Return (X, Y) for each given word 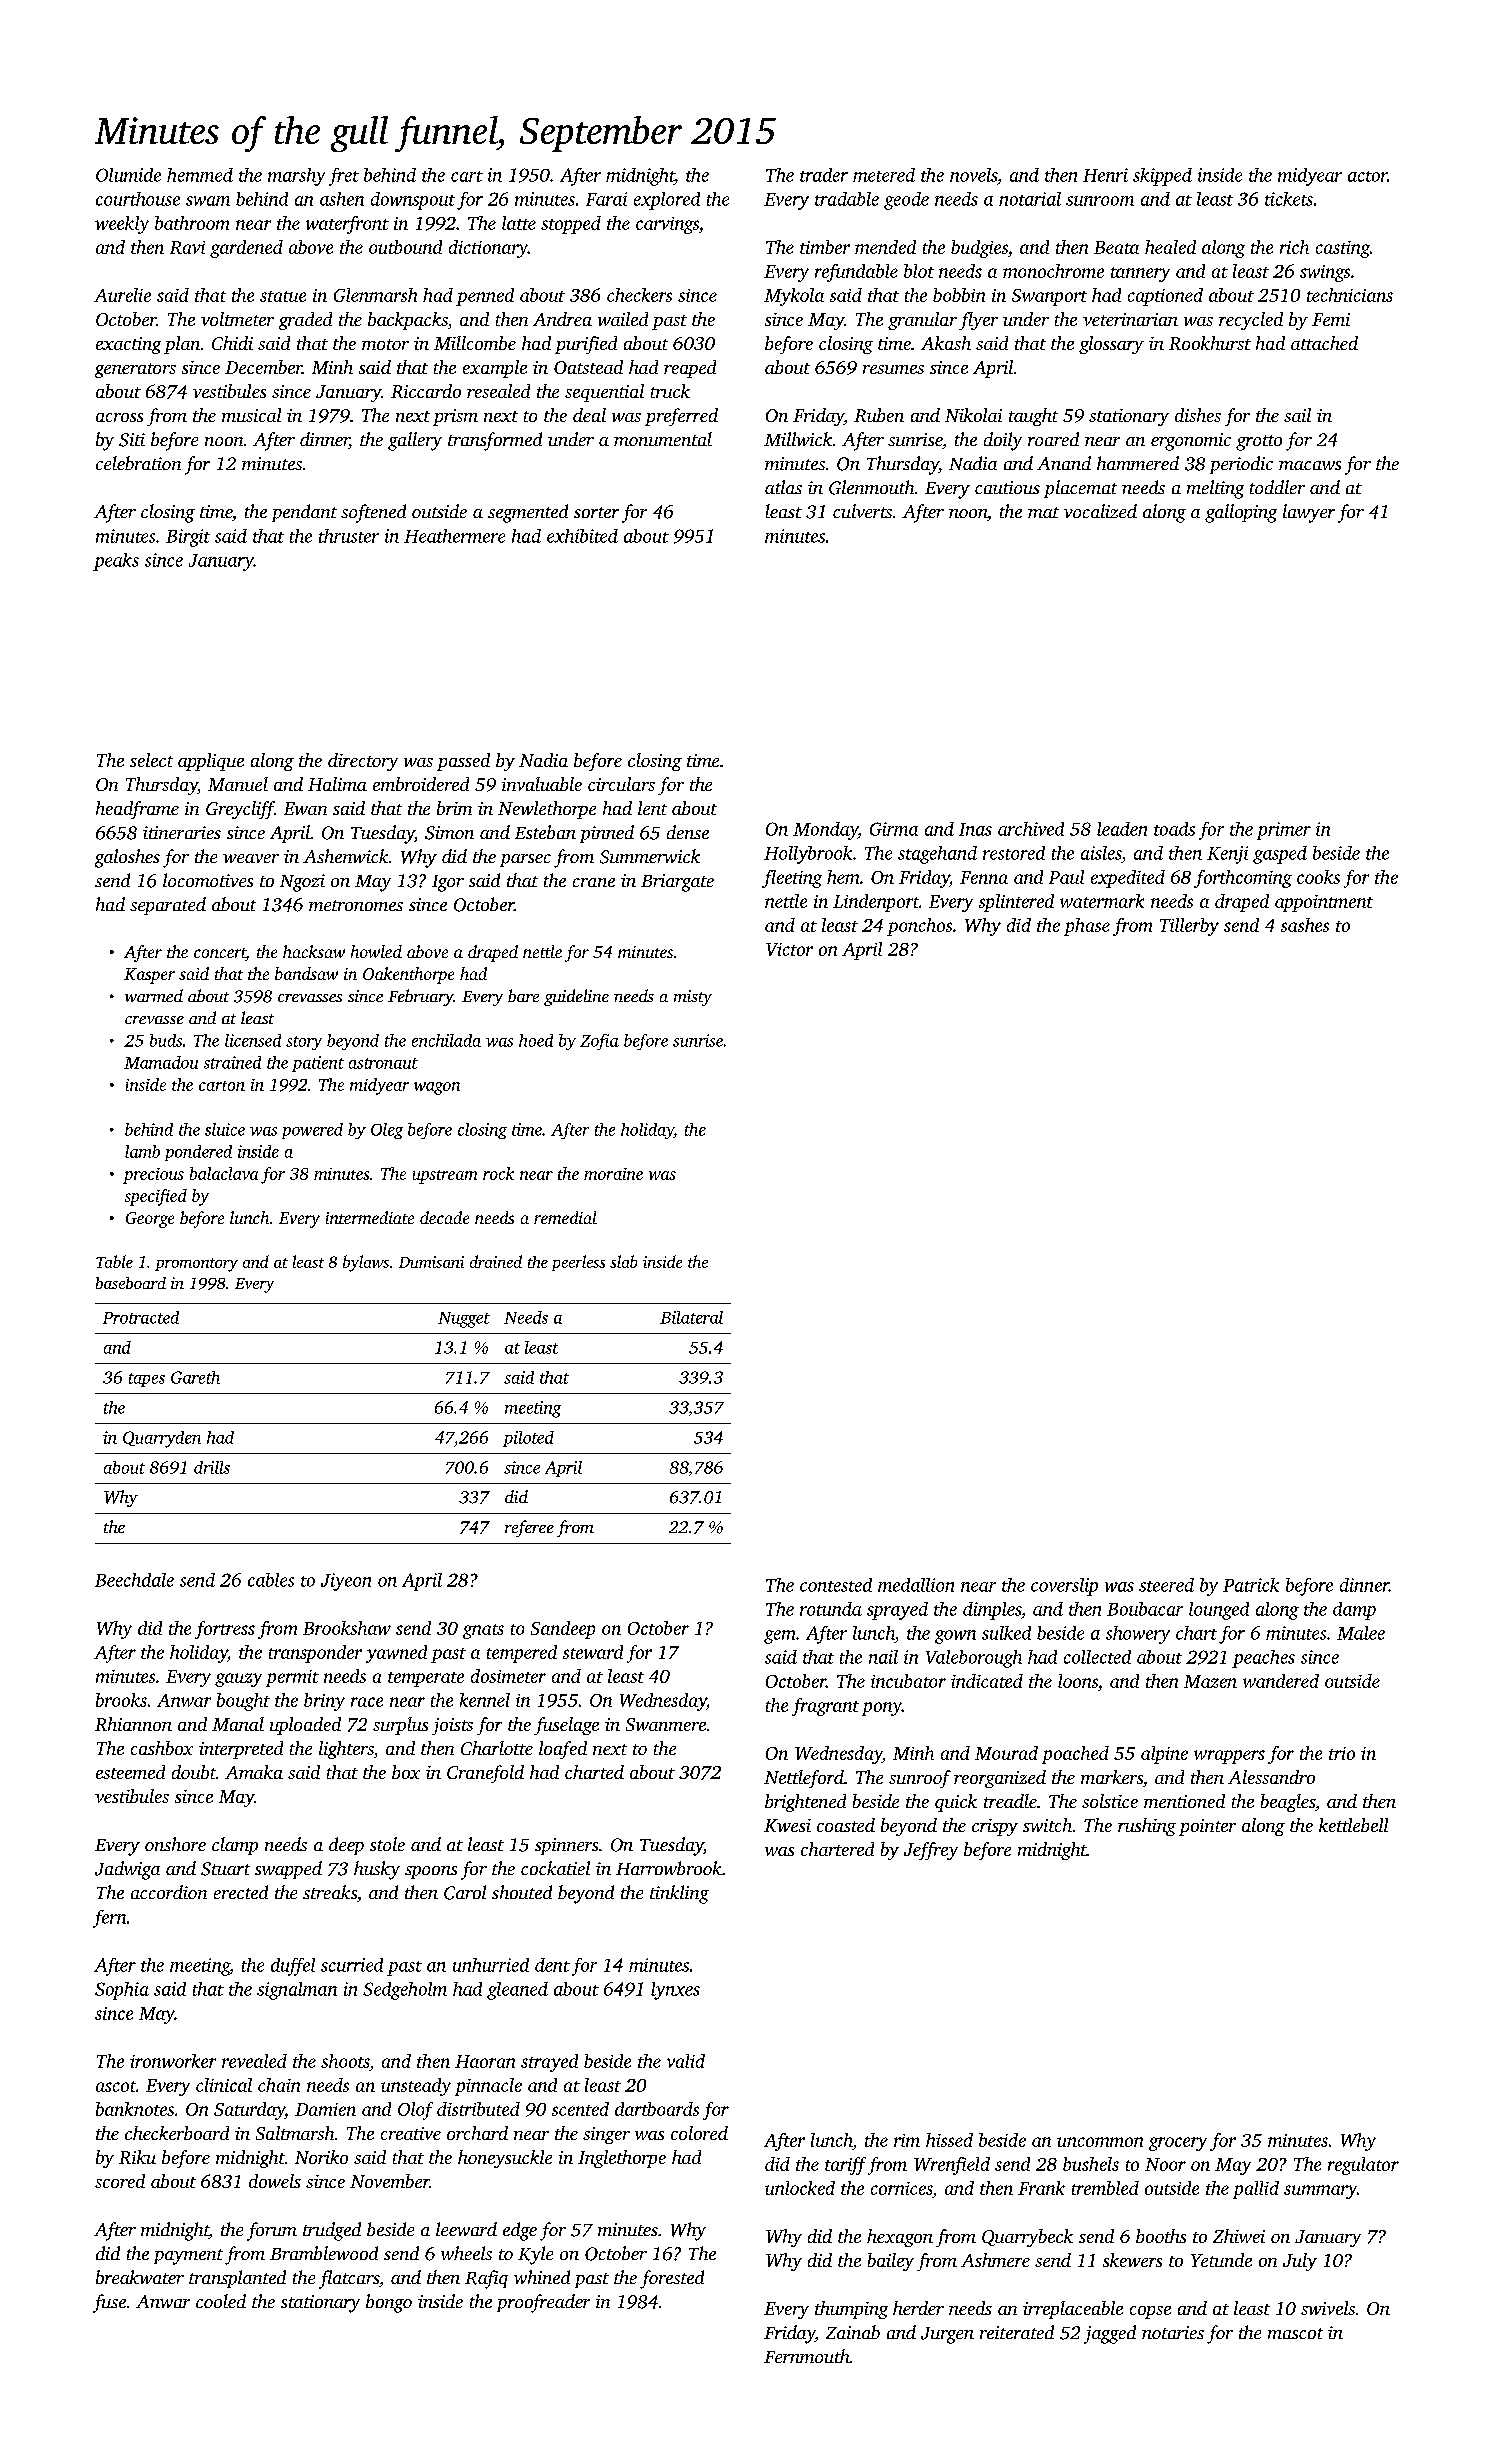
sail (1297, 415)
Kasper (149, 976)
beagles (1288, 1803)
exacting (128, 345)
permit (292, 1678)
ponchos (919, 927)
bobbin (959, 295)
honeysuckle (505, 2159)
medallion (916, 1585)
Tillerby (1189, 927)
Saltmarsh (295, 2133)
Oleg (387, 1131)
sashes (1305, 925)
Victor (789, 949)
